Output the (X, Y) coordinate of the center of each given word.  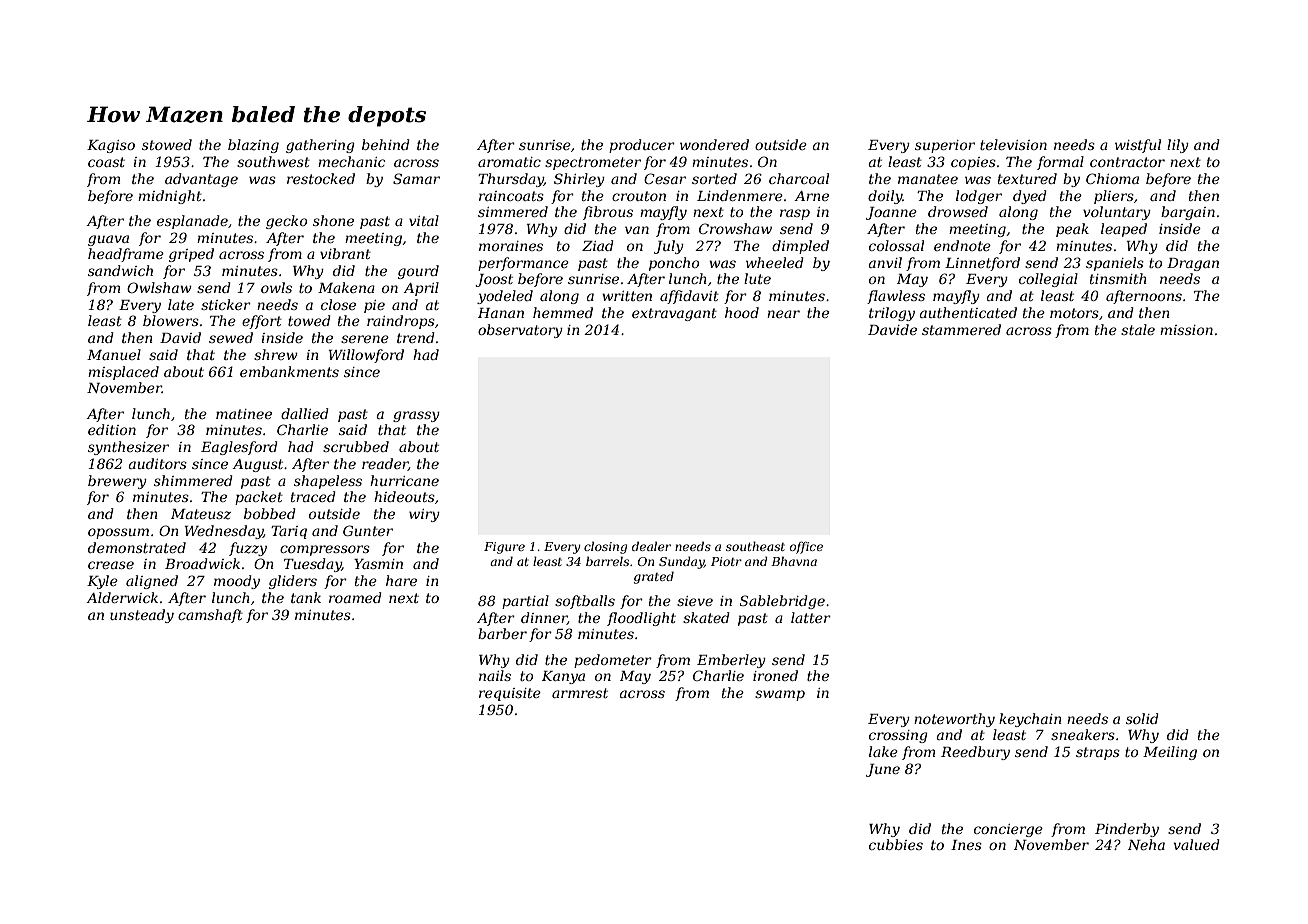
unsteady (142, 616)
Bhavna (794, 561)
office (806, 548)
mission (1186, 330)
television (1013, 144)
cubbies (896, 844)
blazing (253, 146)
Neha (1146, 844)
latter (811, 617)
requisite (510, 694)
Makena (346, 287)
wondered (714, 144)
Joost (494, 280)
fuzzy (248, 549)
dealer (651, 546)
